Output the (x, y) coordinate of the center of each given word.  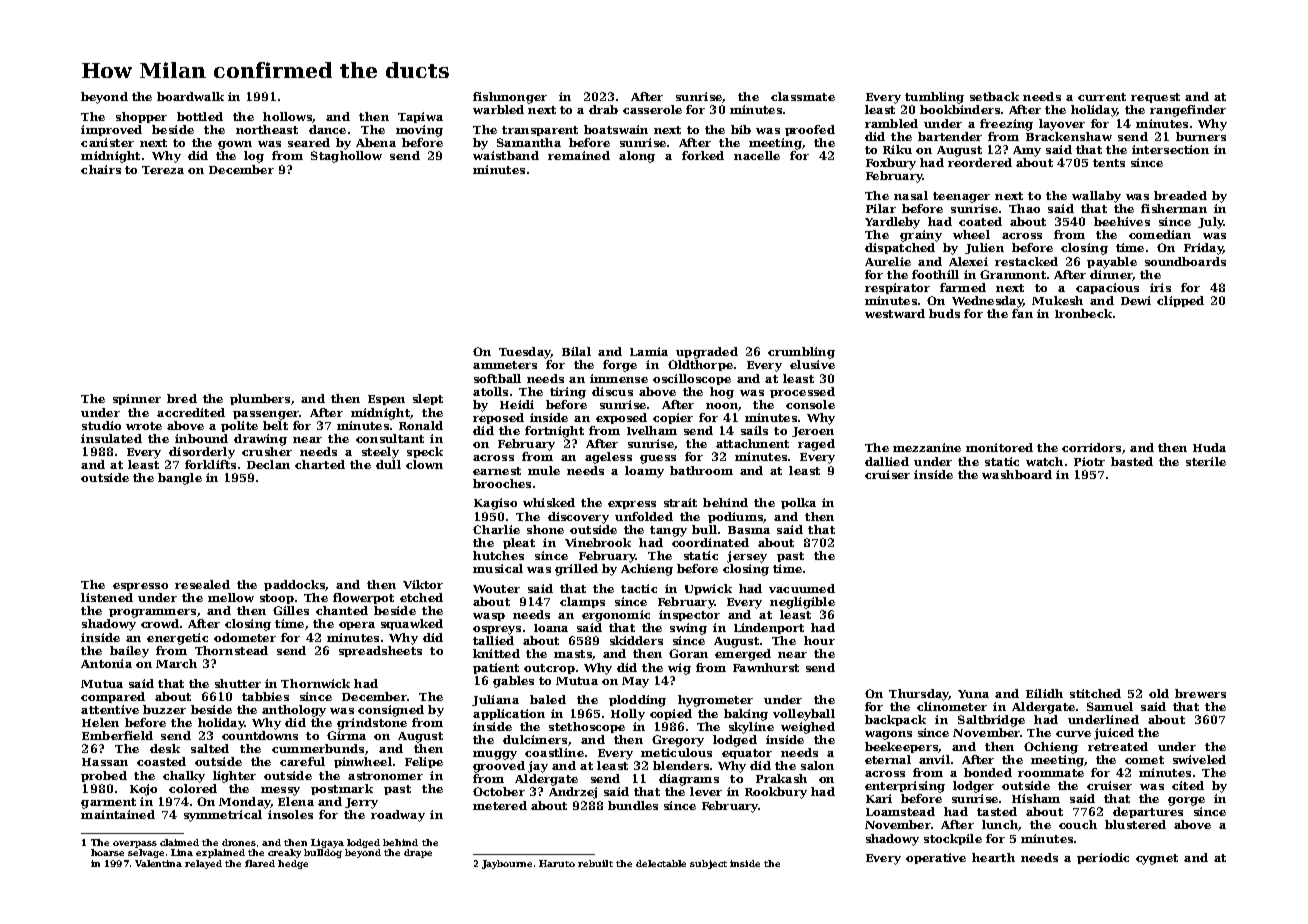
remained (579, 155)
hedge (293, 864)
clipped (1180, 301)
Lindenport (769, 628)
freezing (1006, 125)
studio (101, 425)
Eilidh (1044, 693)
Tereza (163, 170)
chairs (101, 169)
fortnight (554, 432)
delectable (661, 863)
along (637, 157)
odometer (245, 637)
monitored (999, 447)
